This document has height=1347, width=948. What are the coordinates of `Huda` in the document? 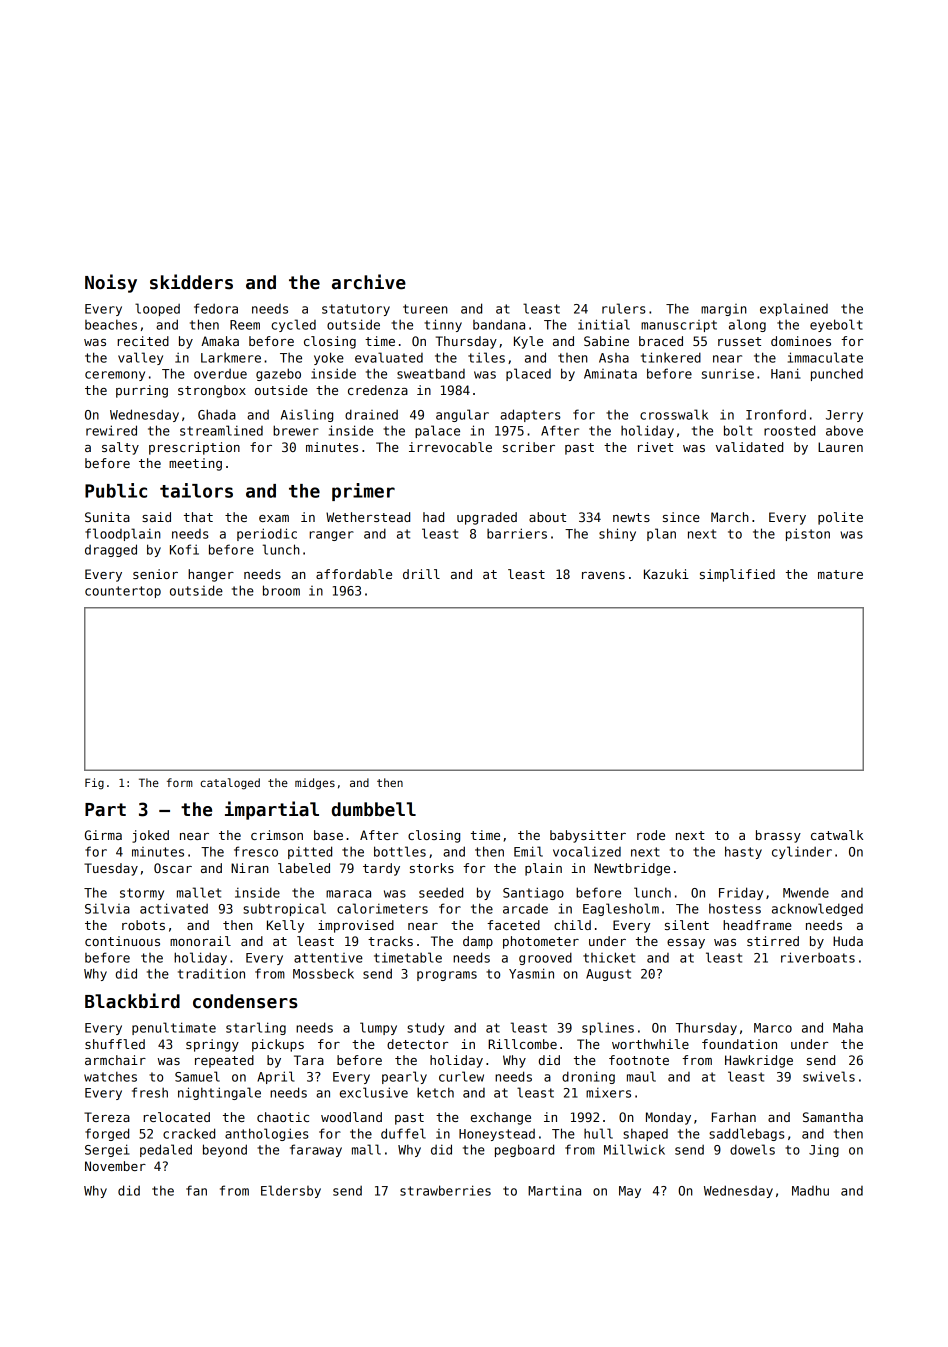 It's located at (848, 941).
